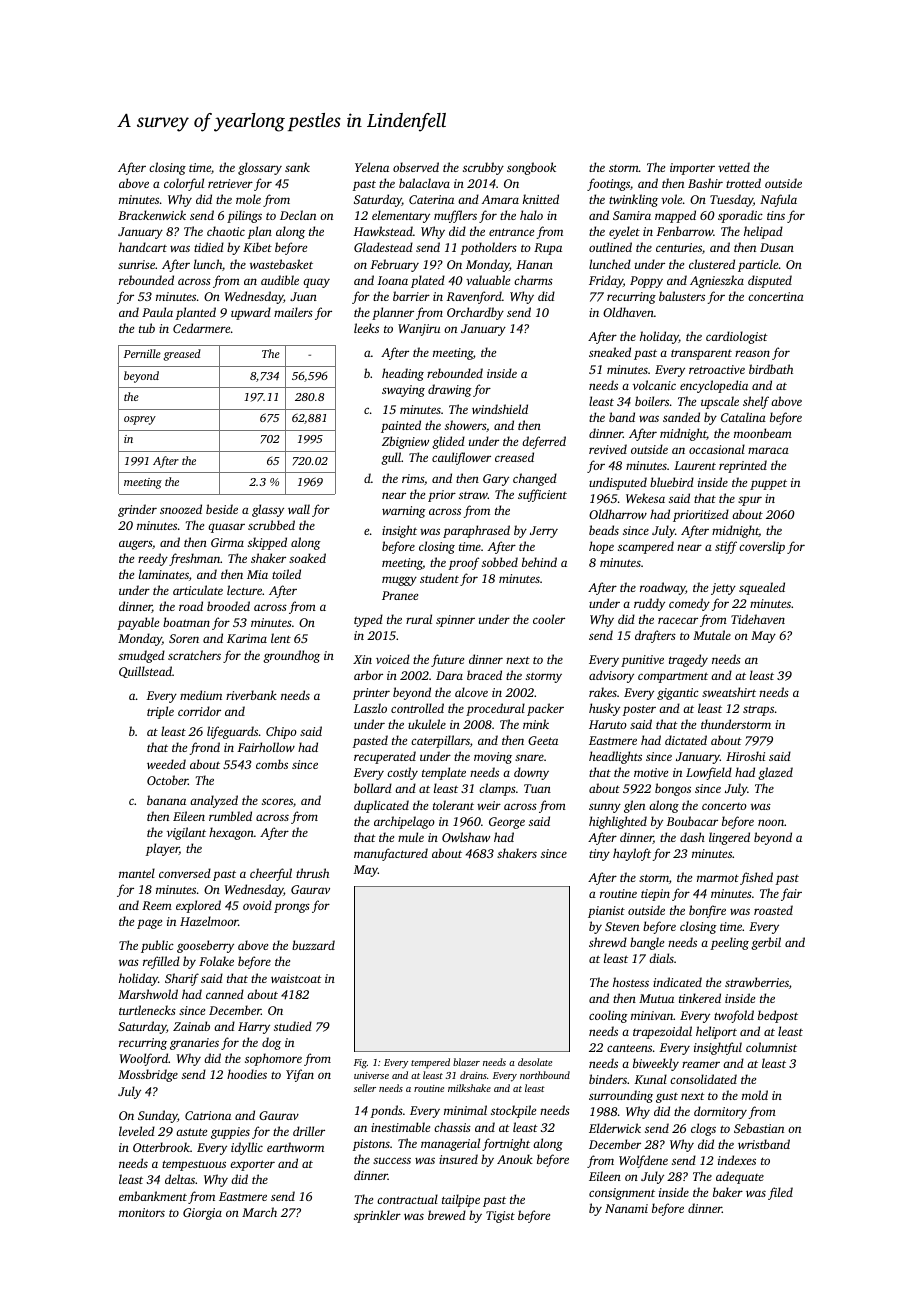 Image resolution: width=924 pixels, height=1308 pixels. What do you see at coordinates (152, 215) in the image?
I see `Brackenwick` at bounding box center [152, 215].
